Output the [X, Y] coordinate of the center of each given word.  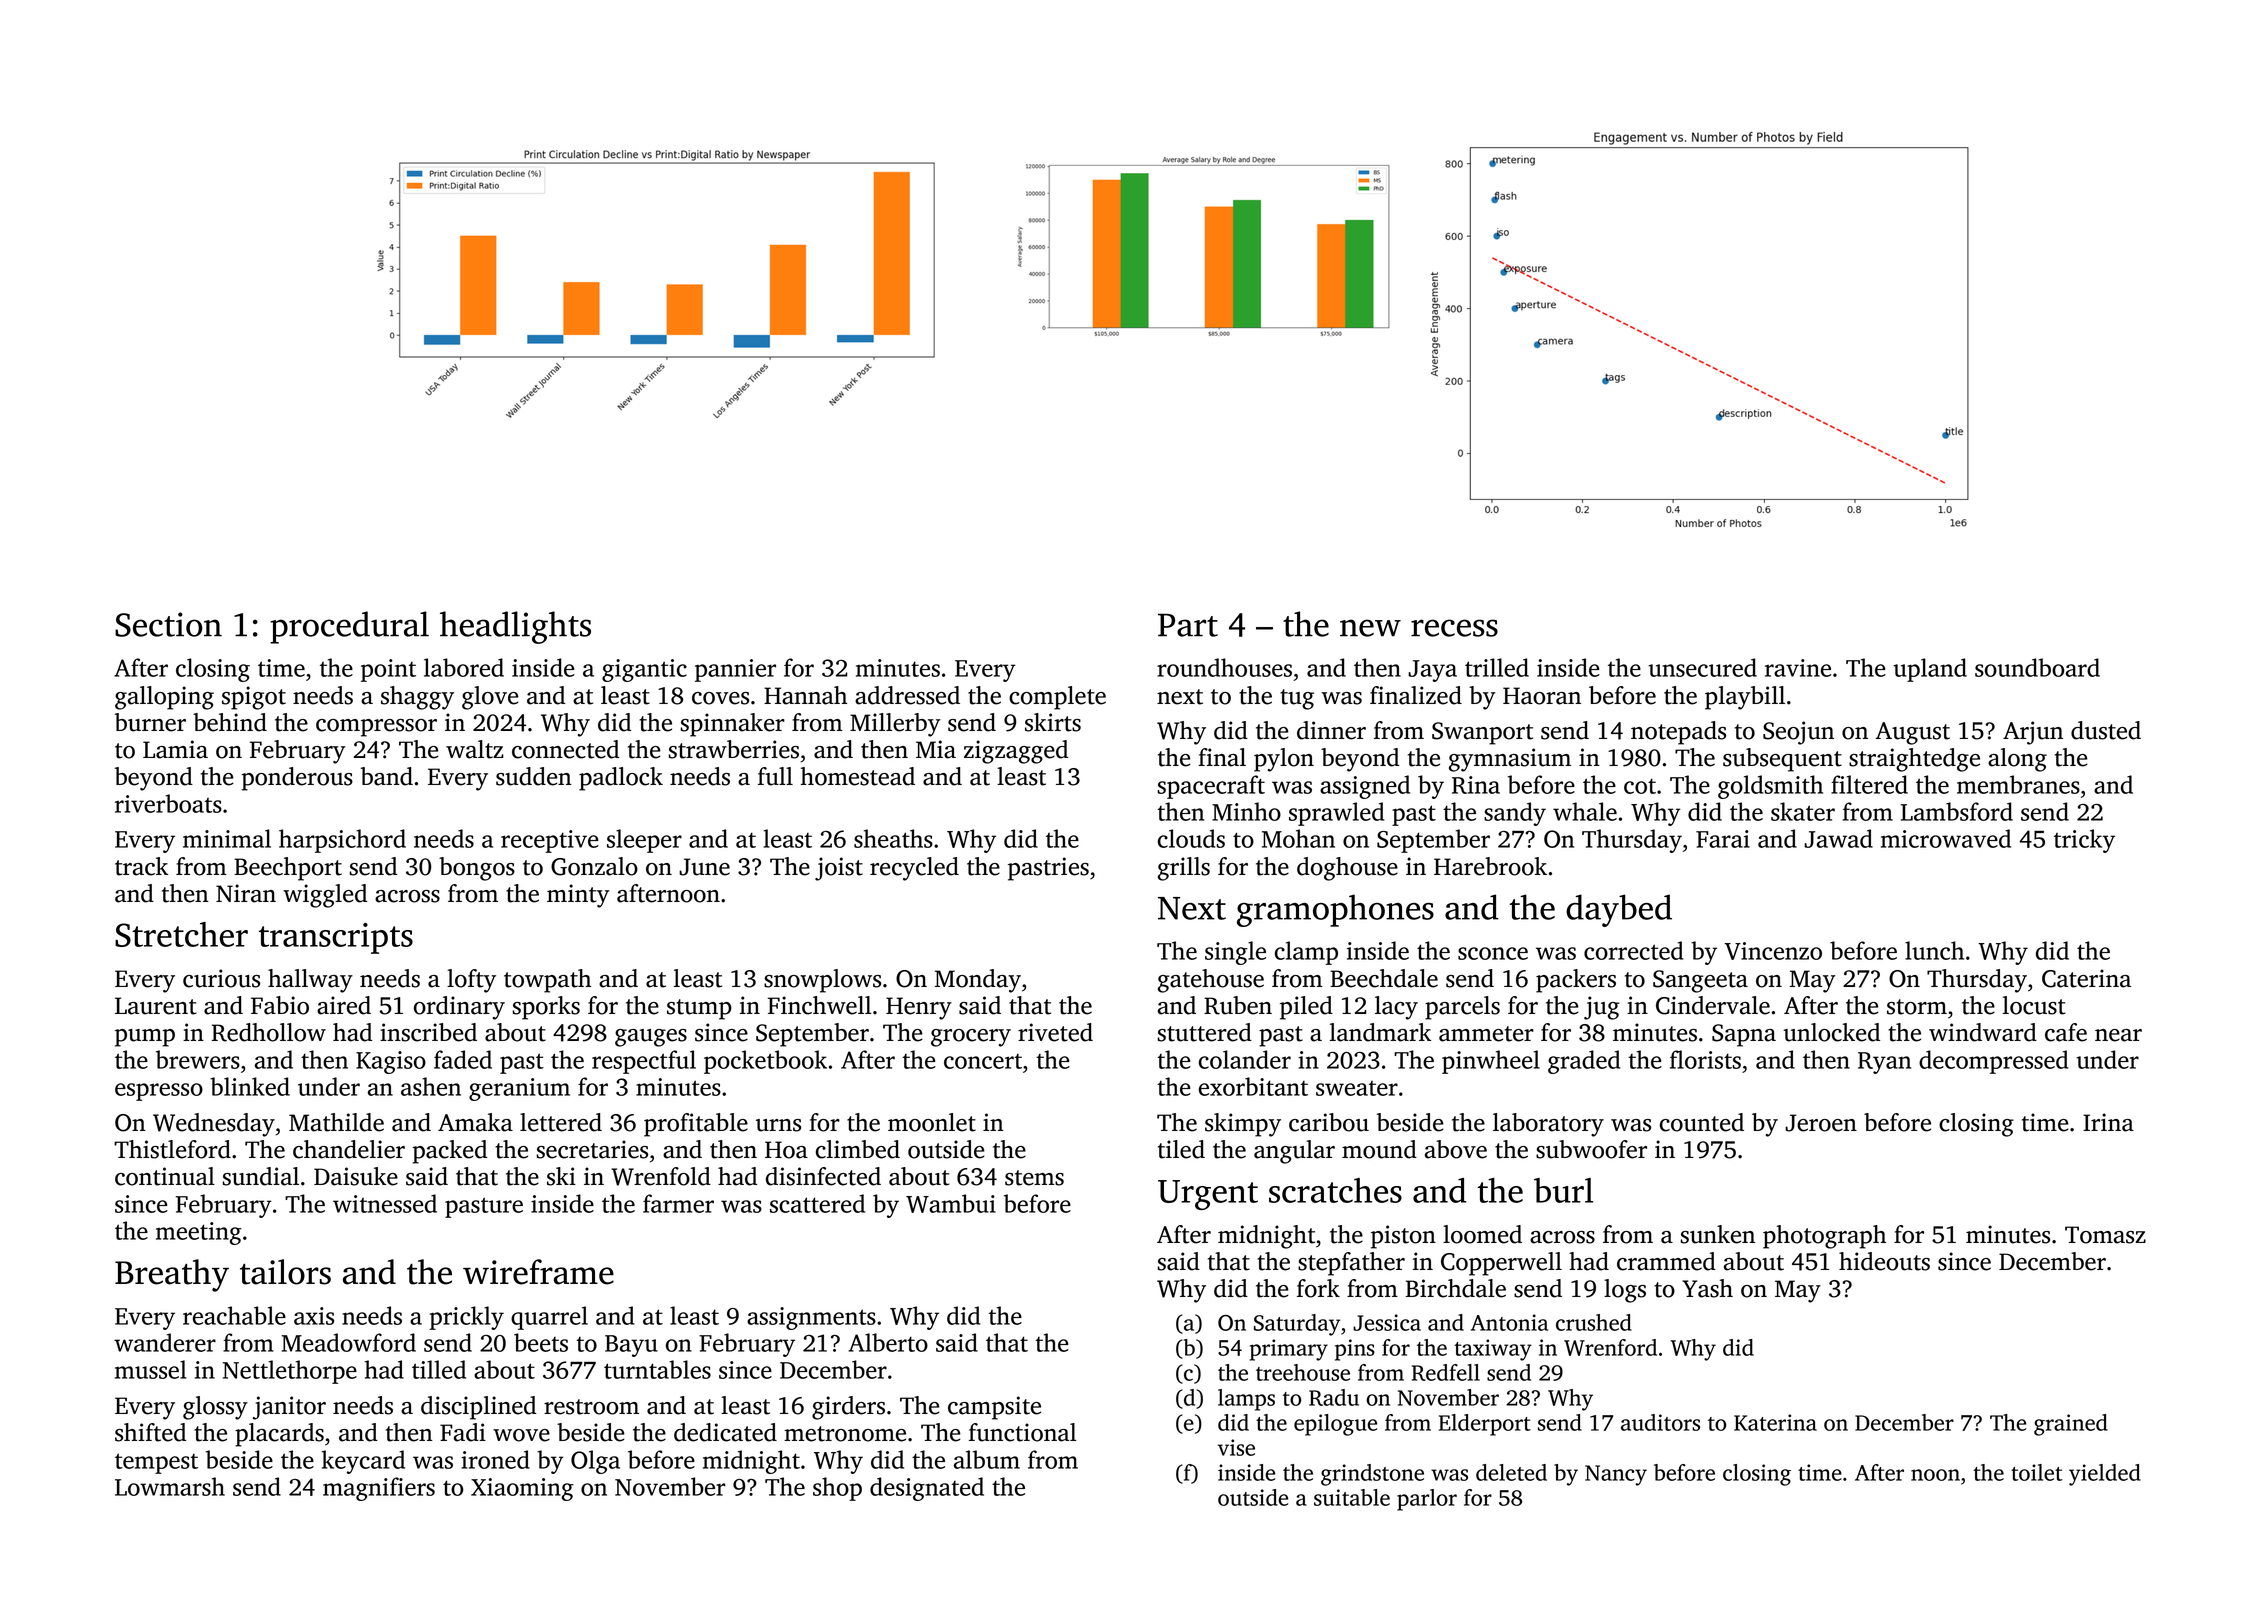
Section [168, 624]
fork [1318, 1288]
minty [578, 896]
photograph [1824, 1237]
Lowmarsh [170, 1486]
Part [1188, 625]
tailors [285, 1272]
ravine [1798, 668]
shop [837, 1489]
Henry [919, 1008]
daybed [1619, 910]
